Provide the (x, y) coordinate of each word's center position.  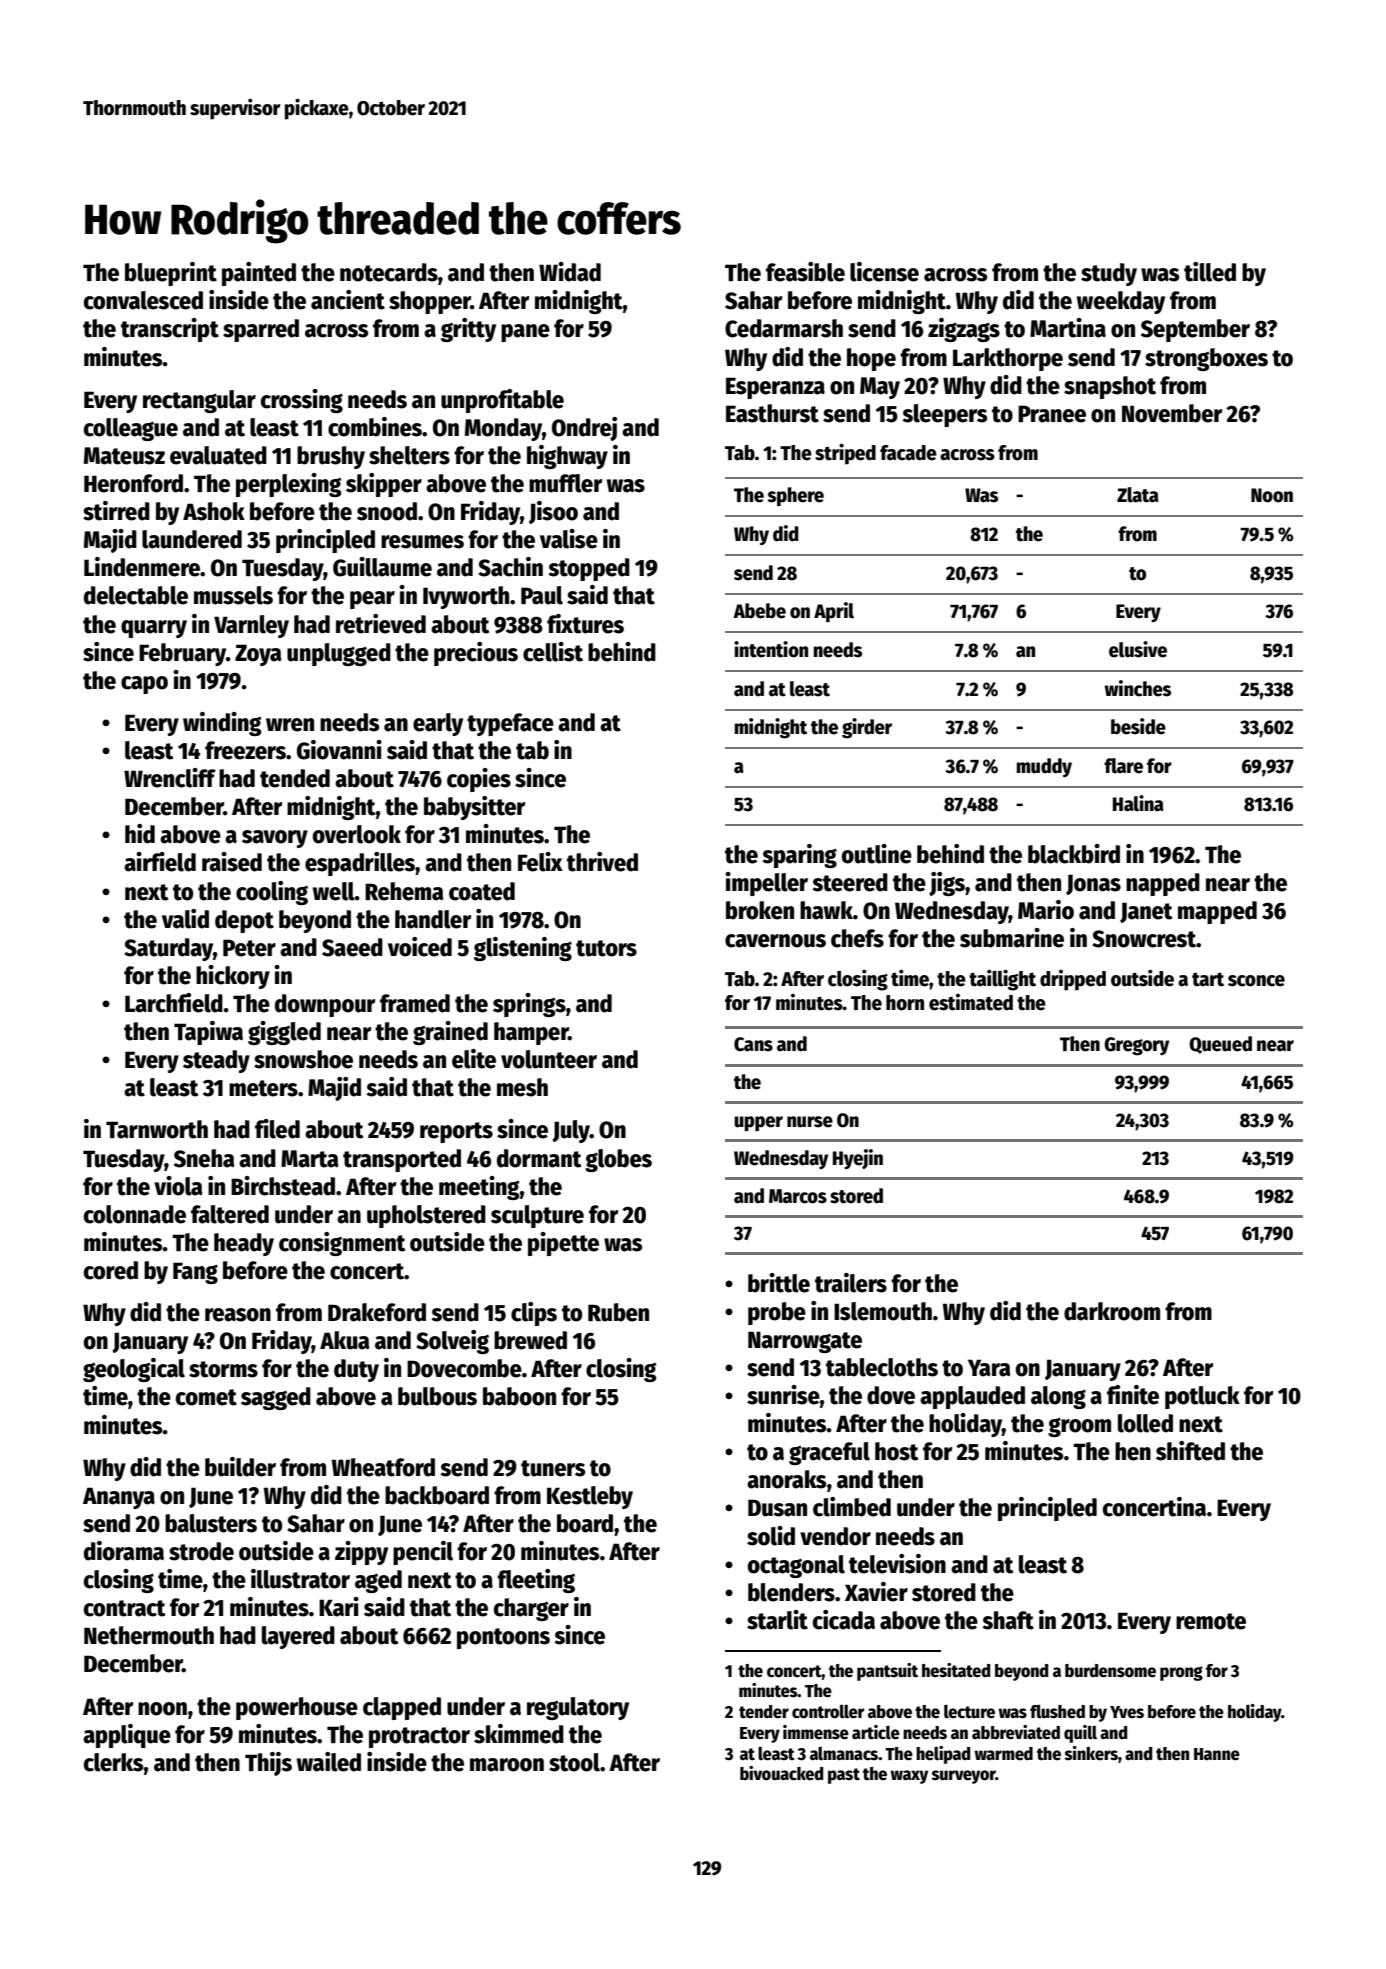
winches (1138, 688)
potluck (1202, 1397)
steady (216, 1061)
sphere (796, 496)
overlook (357, 834)
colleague (131, 429)
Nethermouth (149, 1635)
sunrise (783, 1395)
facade (908, 453)
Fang (195, 1273)
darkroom (1112, 1311)
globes (618, 1160)
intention (771, 649)
